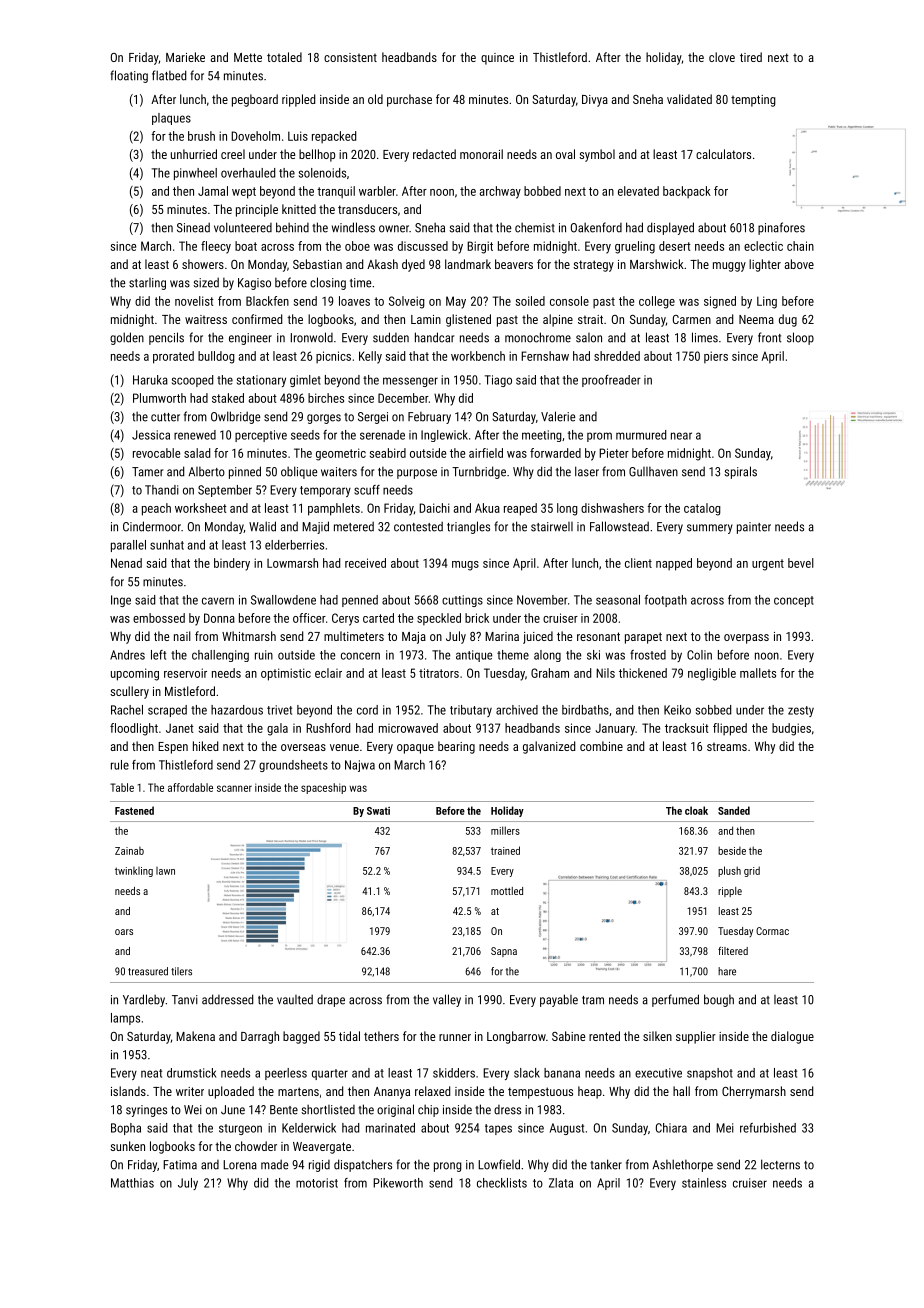 This screenshot has width=924, height=1308. Describe the element at coordinates (190, 1091) in the screenshot. I see `writer` at that location.
